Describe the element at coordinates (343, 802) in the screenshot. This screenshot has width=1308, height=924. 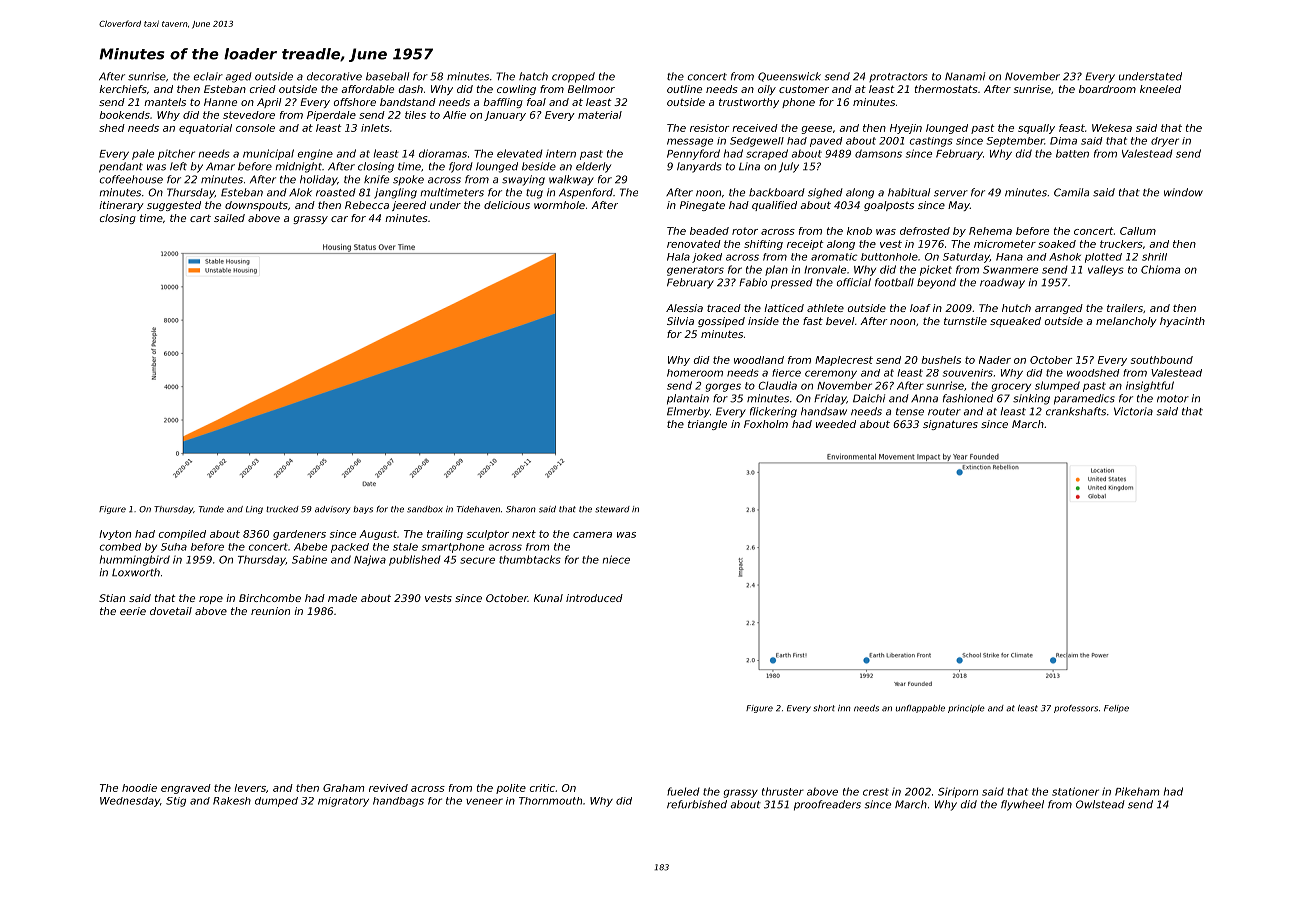
I see `migratory` at that location.
